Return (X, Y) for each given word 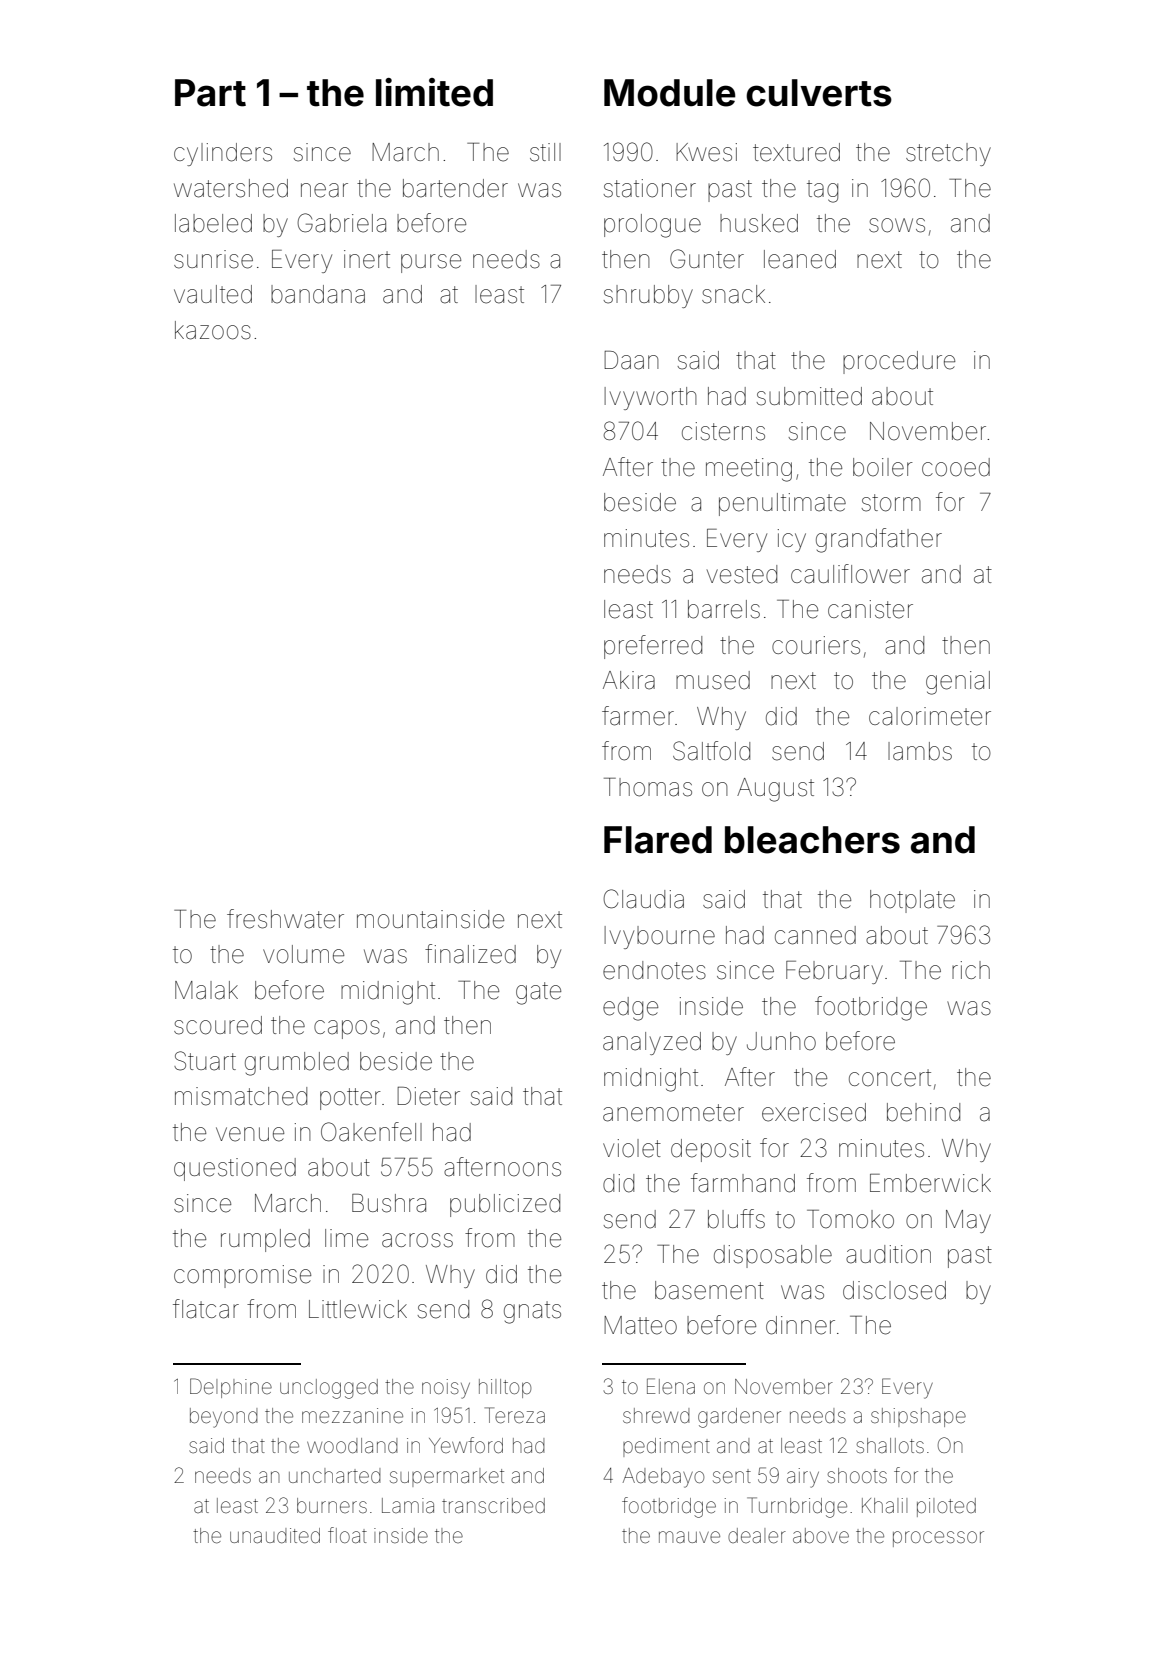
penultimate (782, 504)
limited (434, 92)
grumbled (297, 1064)
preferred (653, 647)
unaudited (275, 1535)
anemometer (673, 1113)
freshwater (285, 919)
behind (923, 1112)
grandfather (879, 540)
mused (713, 680)
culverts (819, 93)
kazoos (213, 330)
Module (670, 93)
